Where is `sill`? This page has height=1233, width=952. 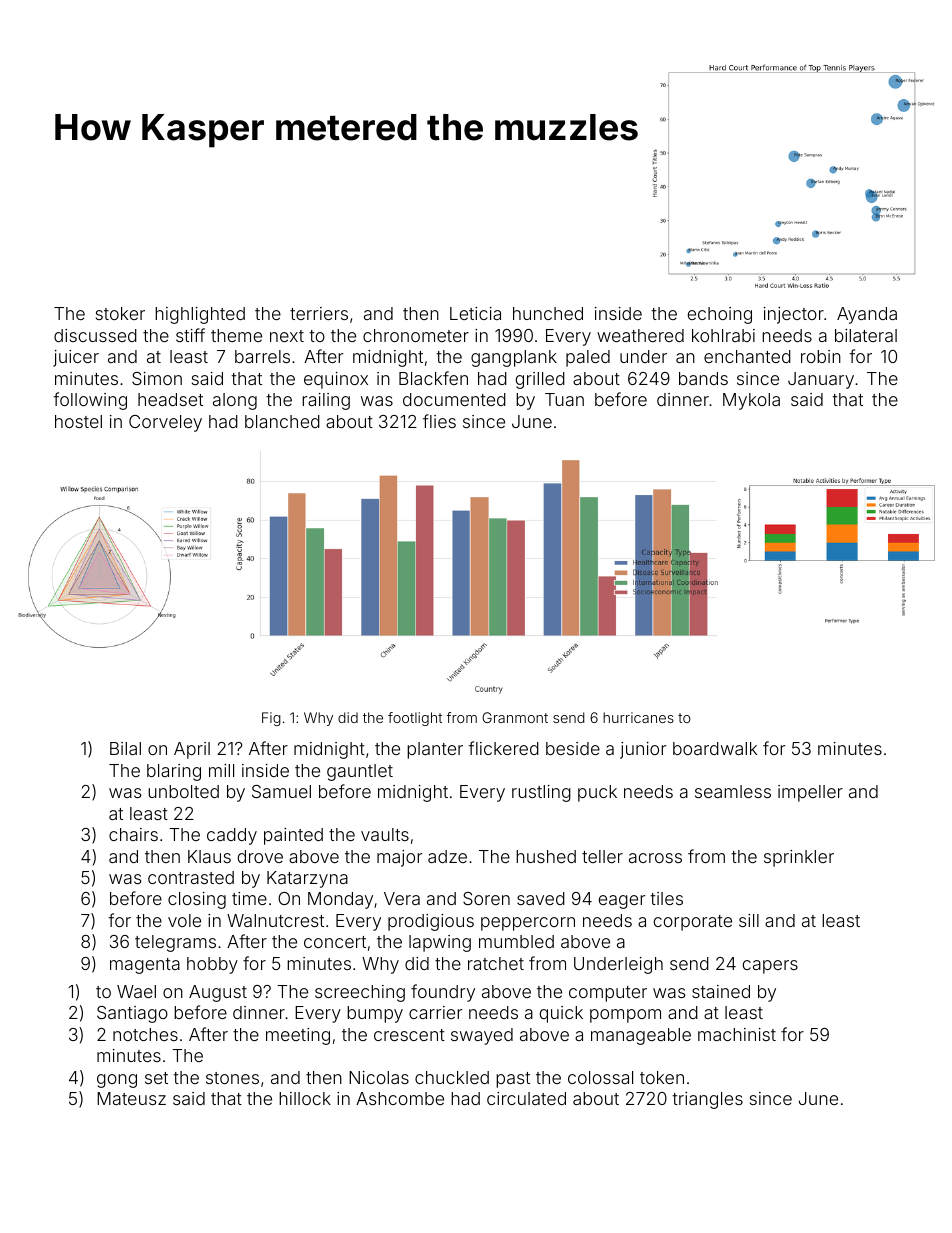
sill is located at coordinates (749, 920).
